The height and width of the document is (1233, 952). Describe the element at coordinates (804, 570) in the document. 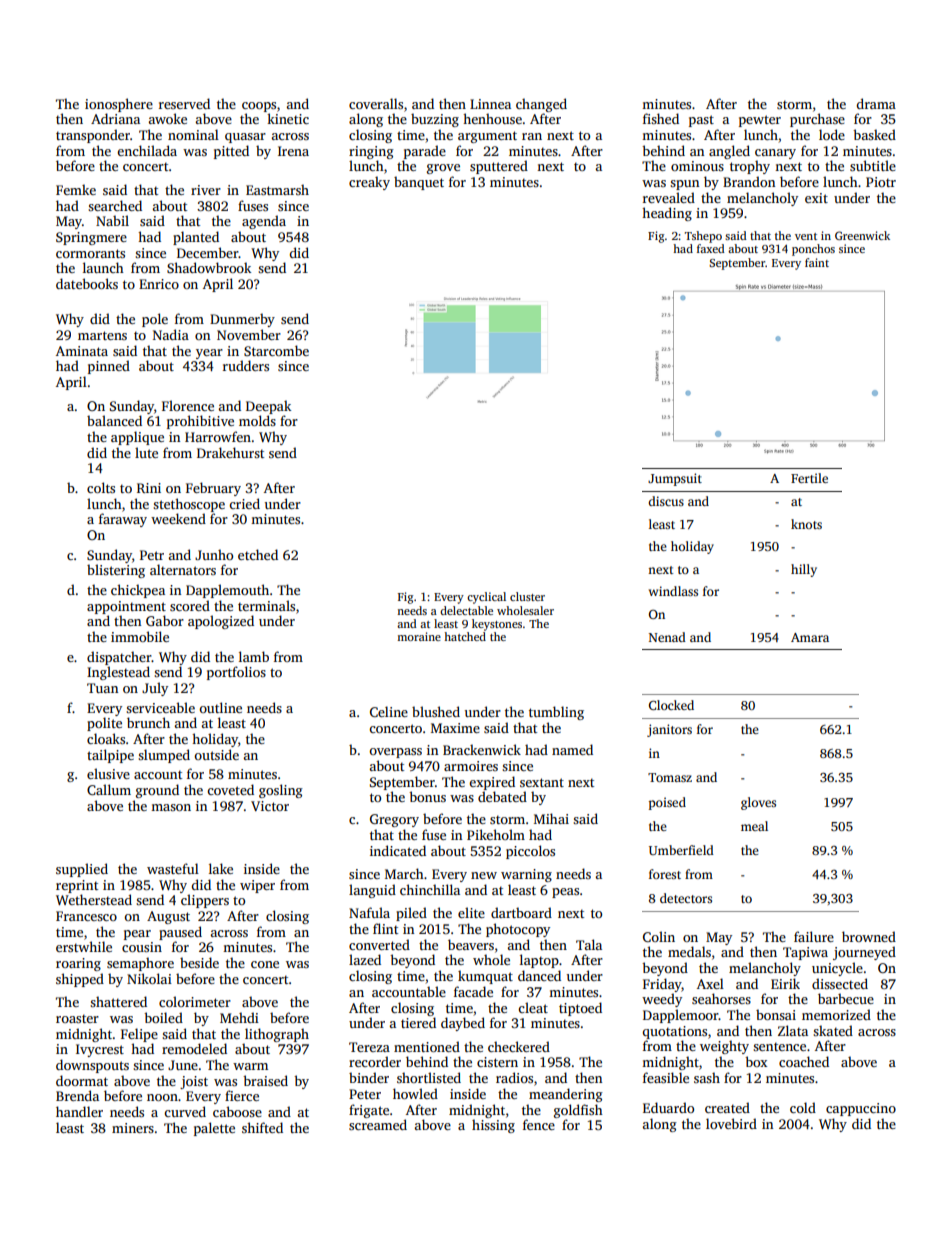

I see `hilly` at that location.
